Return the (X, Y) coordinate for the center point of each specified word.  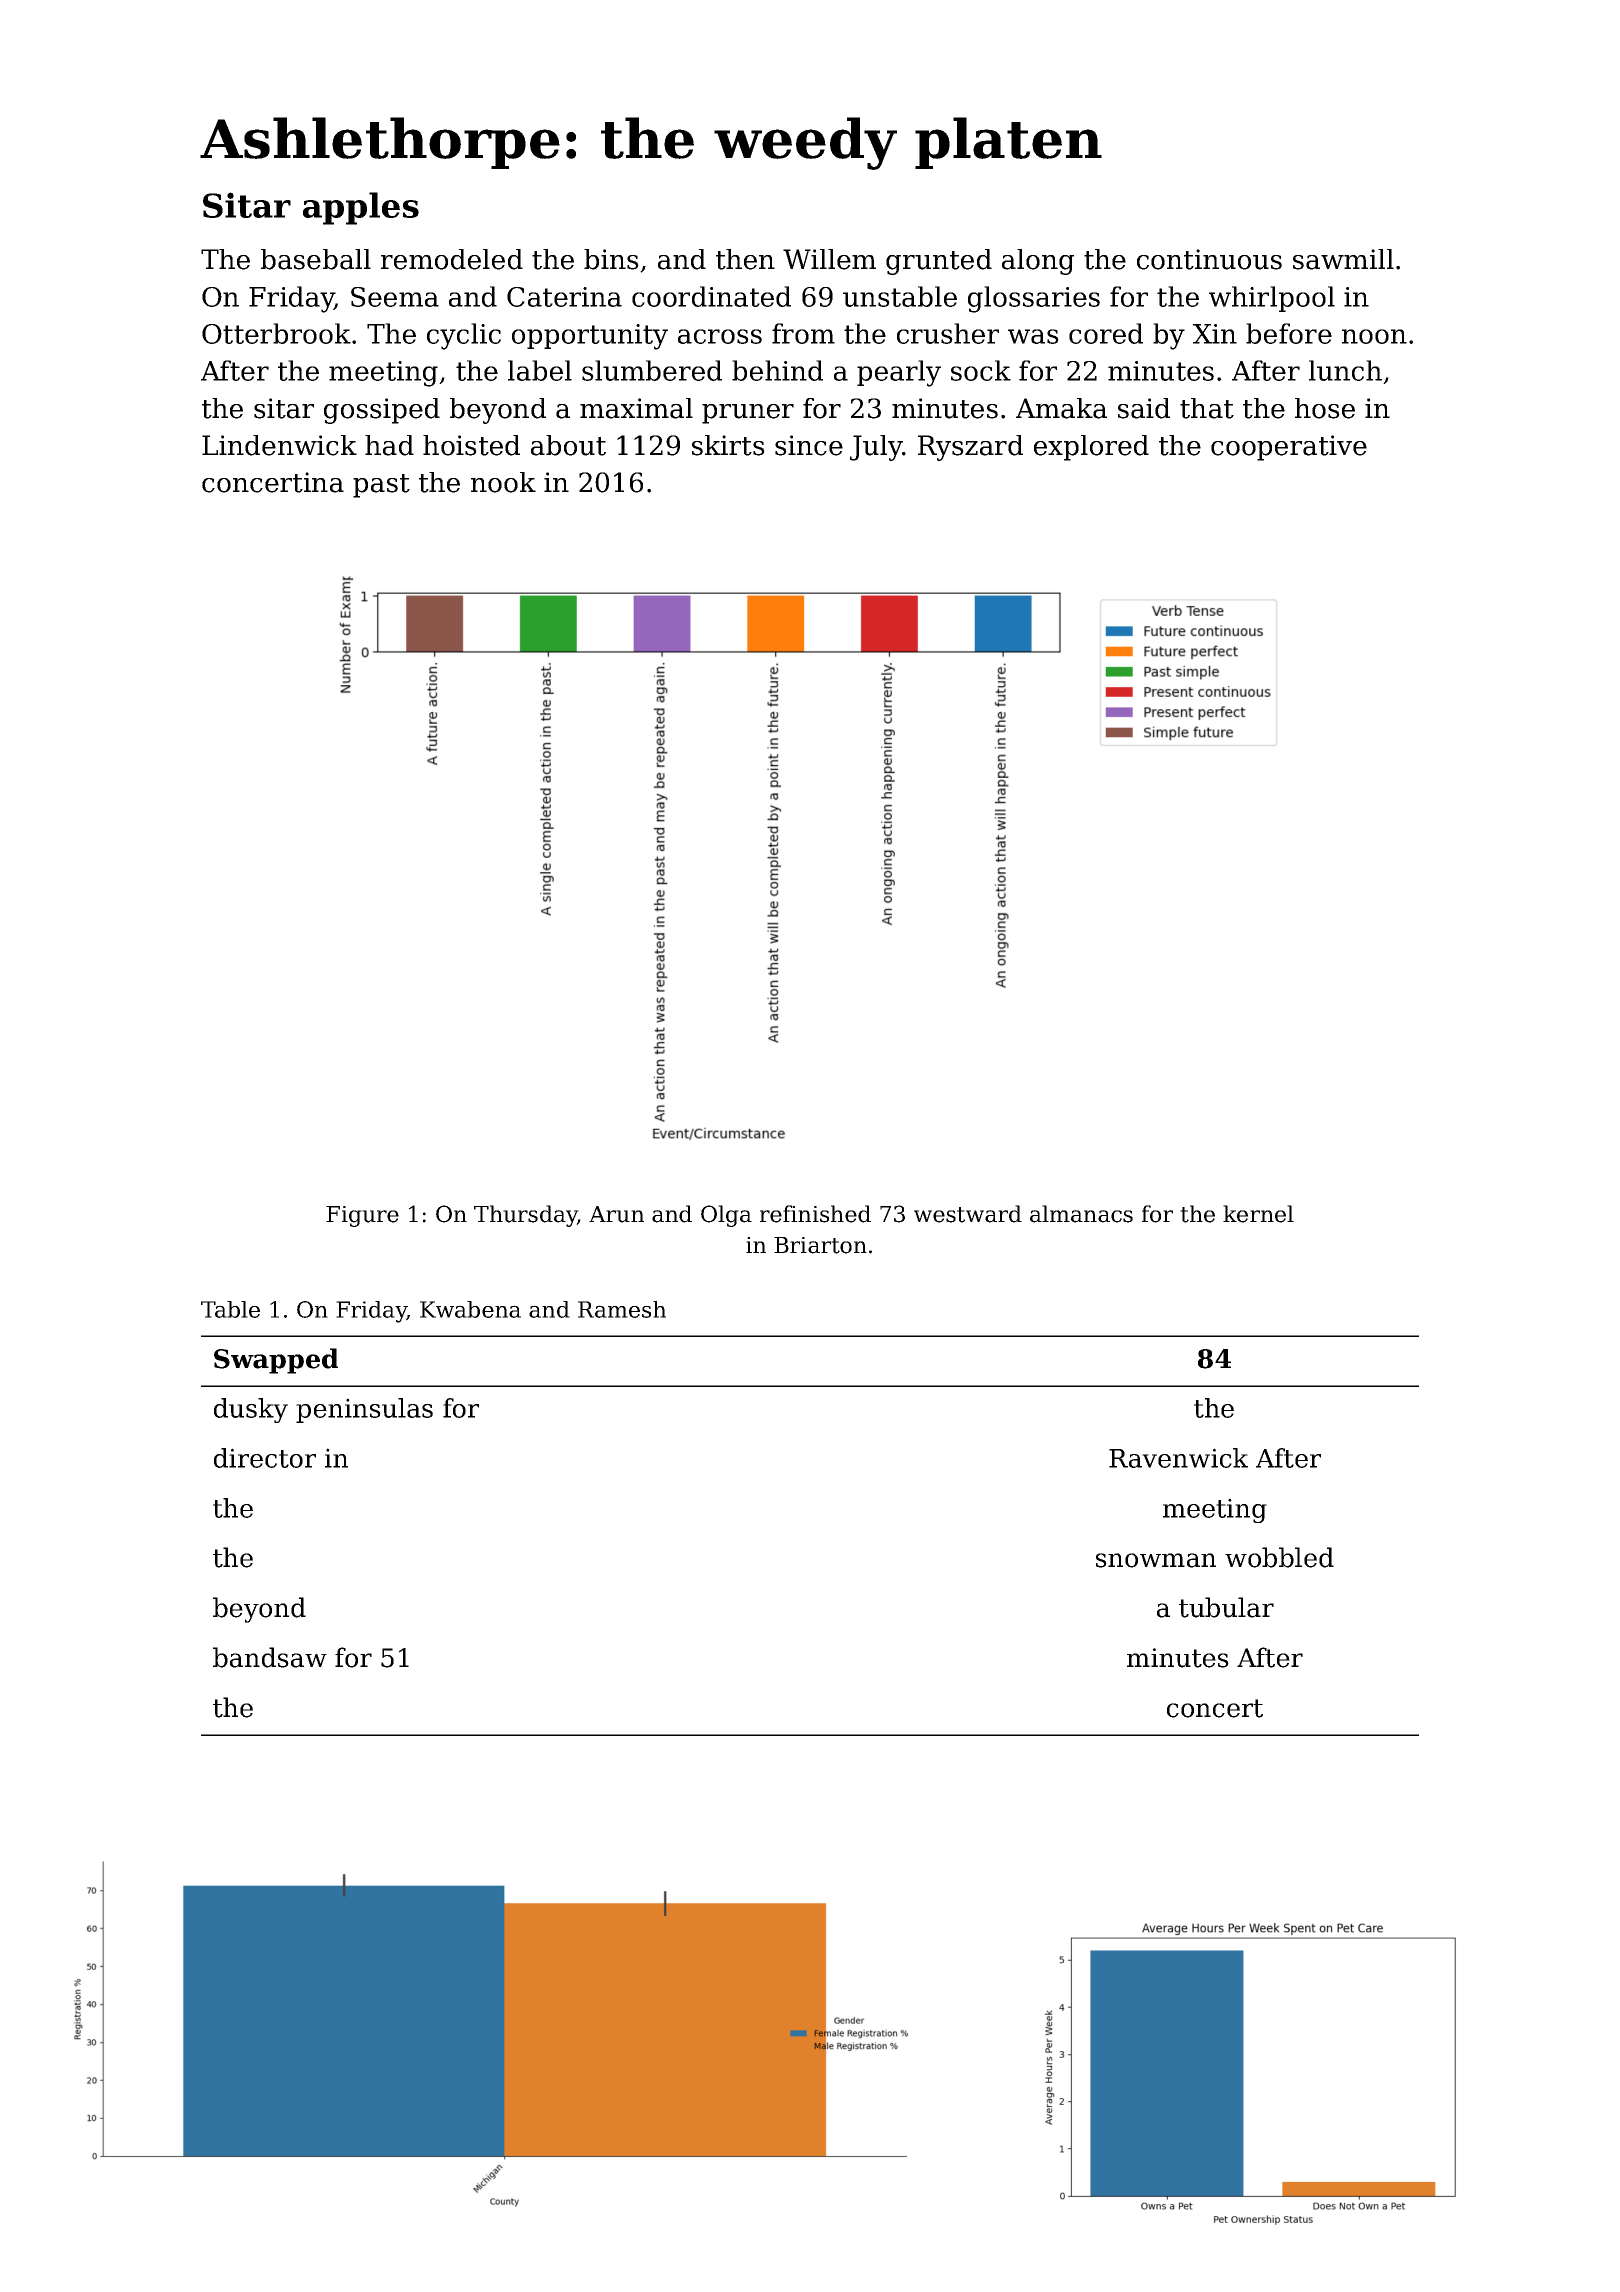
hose (1325, 408)
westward (968, 1214)
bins (611, 259)
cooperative (1289, 448)
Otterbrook (276, 333)
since (809, 445)
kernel (1258, 1214)
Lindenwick (279, 445)
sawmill (1343, 259)
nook (503, 482)
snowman (1156, 1560)
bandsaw (270, 1657)
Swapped (276, 1361)
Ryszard (970, 448)
